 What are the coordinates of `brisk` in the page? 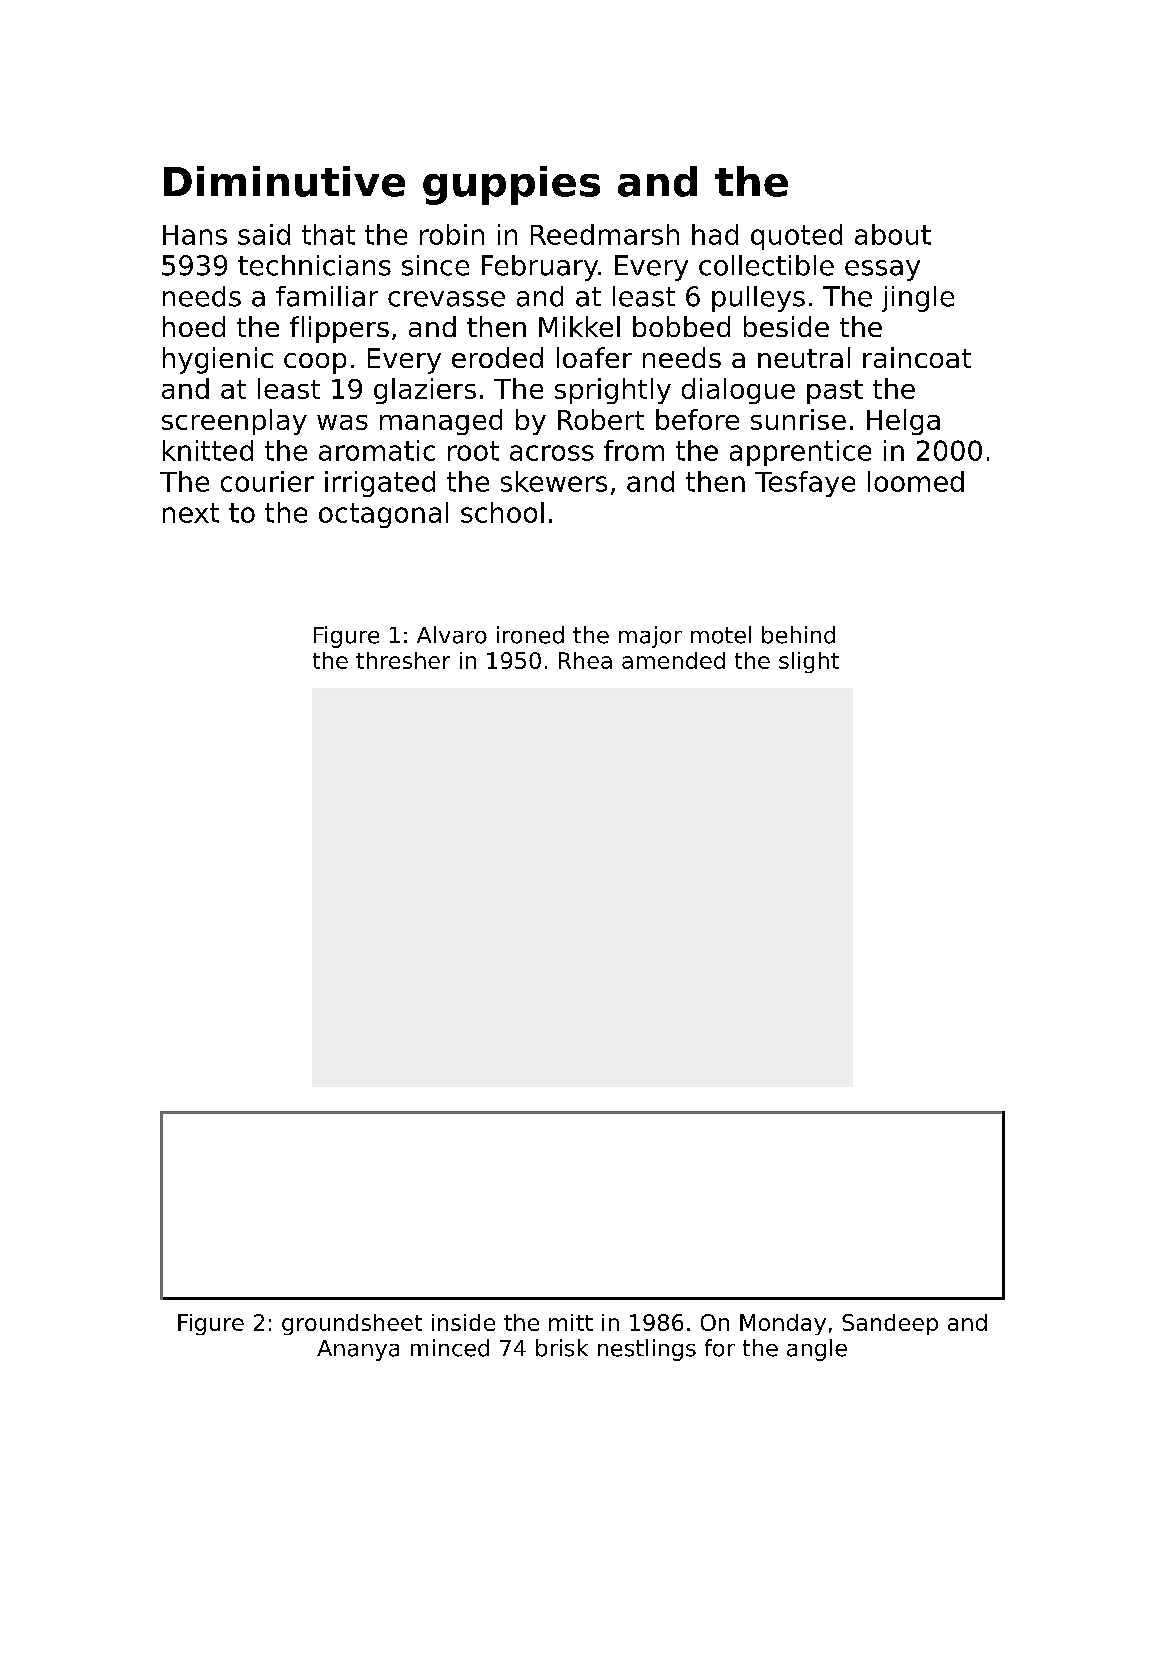 It's located at (562, 1348).
